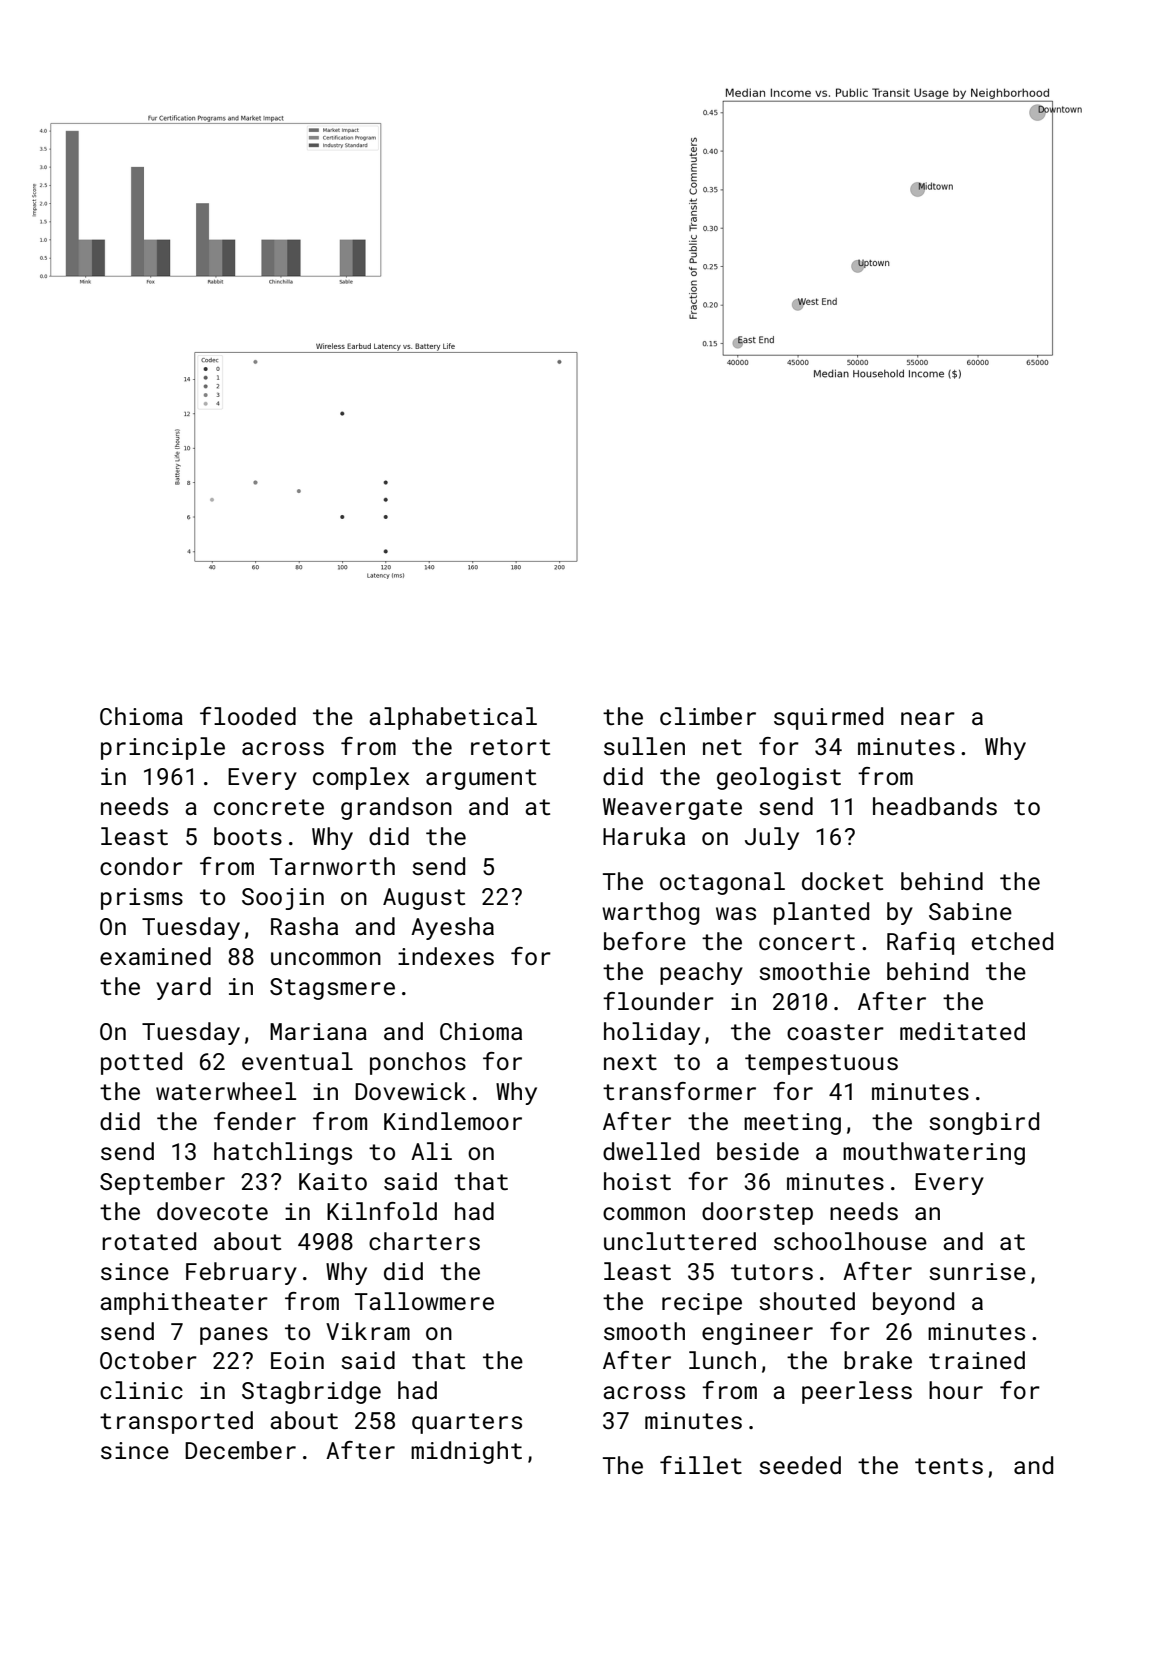 The height and width of the screenshot is (1654, 1165). What do you see at coordinates (637, 1181) in the screenshot?
I see `hoist` at bounding box center [637, 1181].
